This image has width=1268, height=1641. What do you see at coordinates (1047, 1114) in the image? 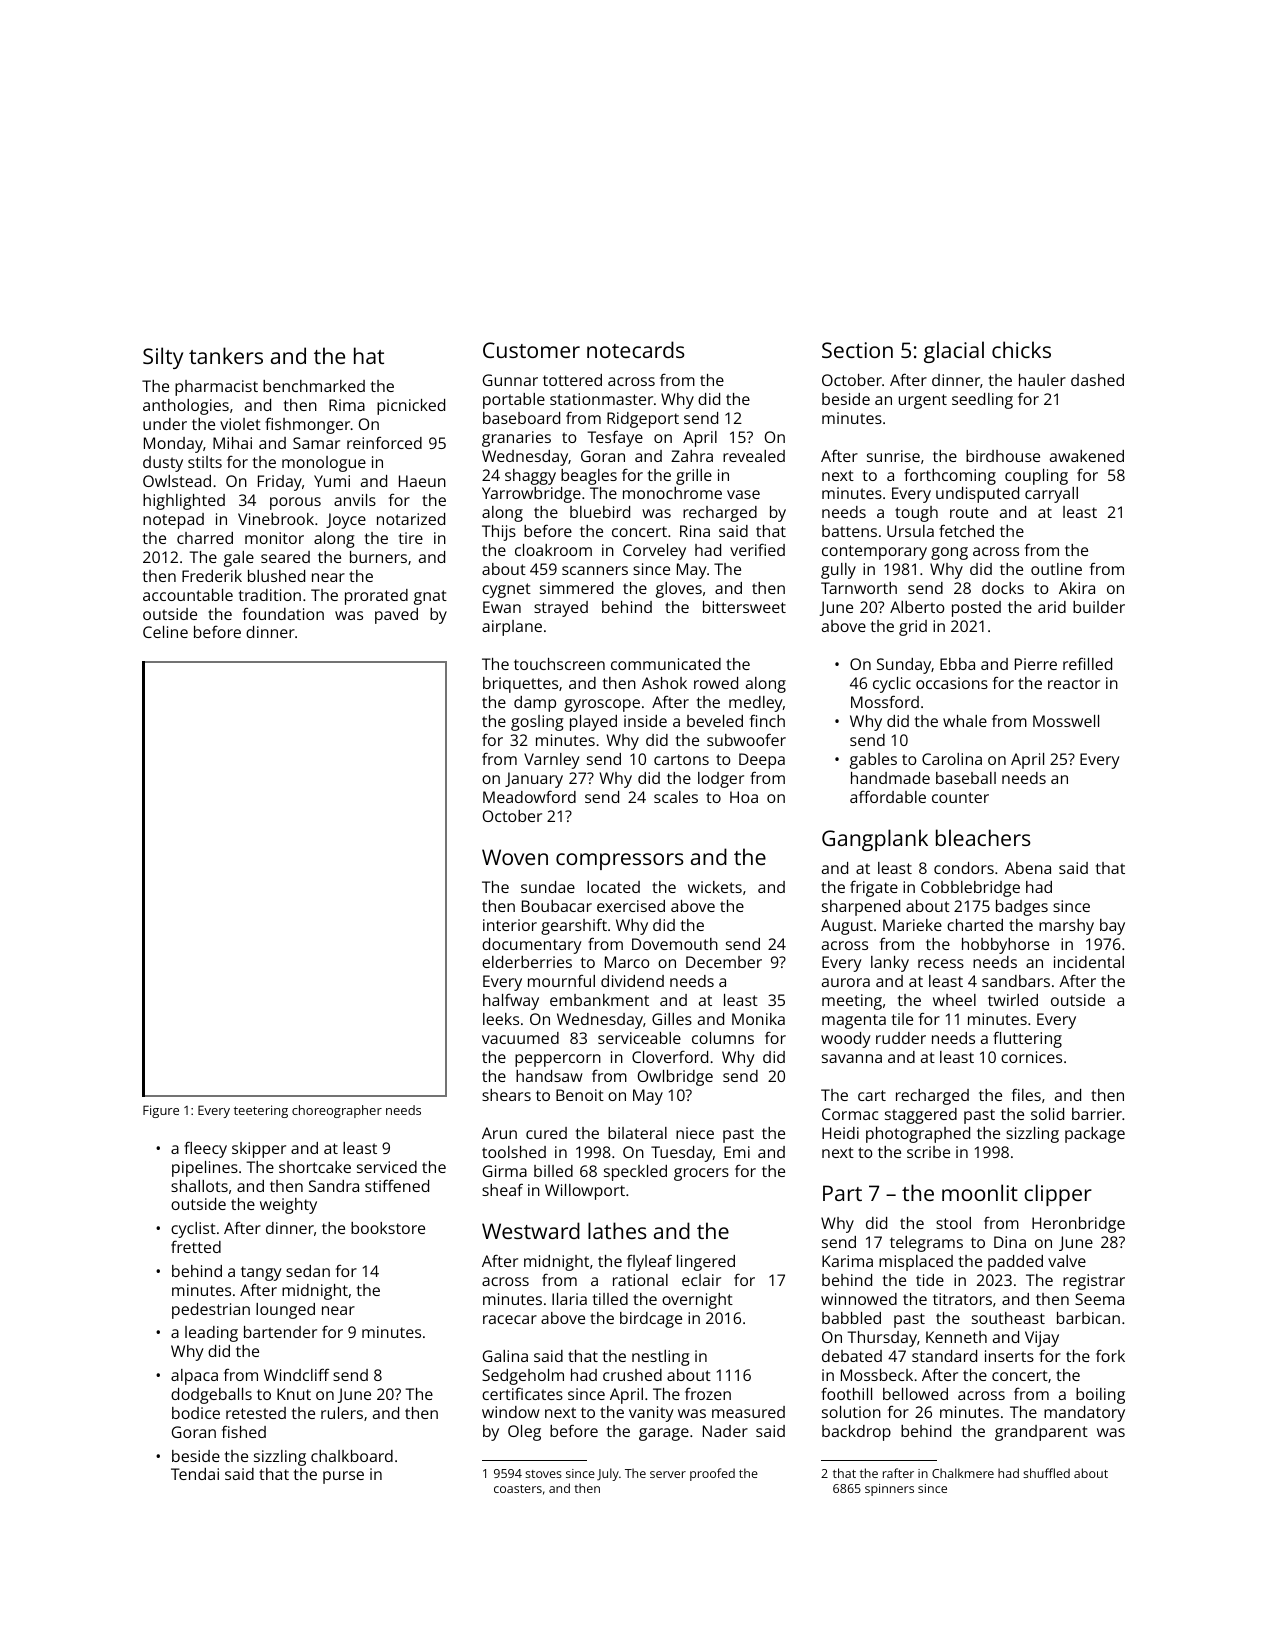
I see `solid` at bounding box center [1047, 1114].
